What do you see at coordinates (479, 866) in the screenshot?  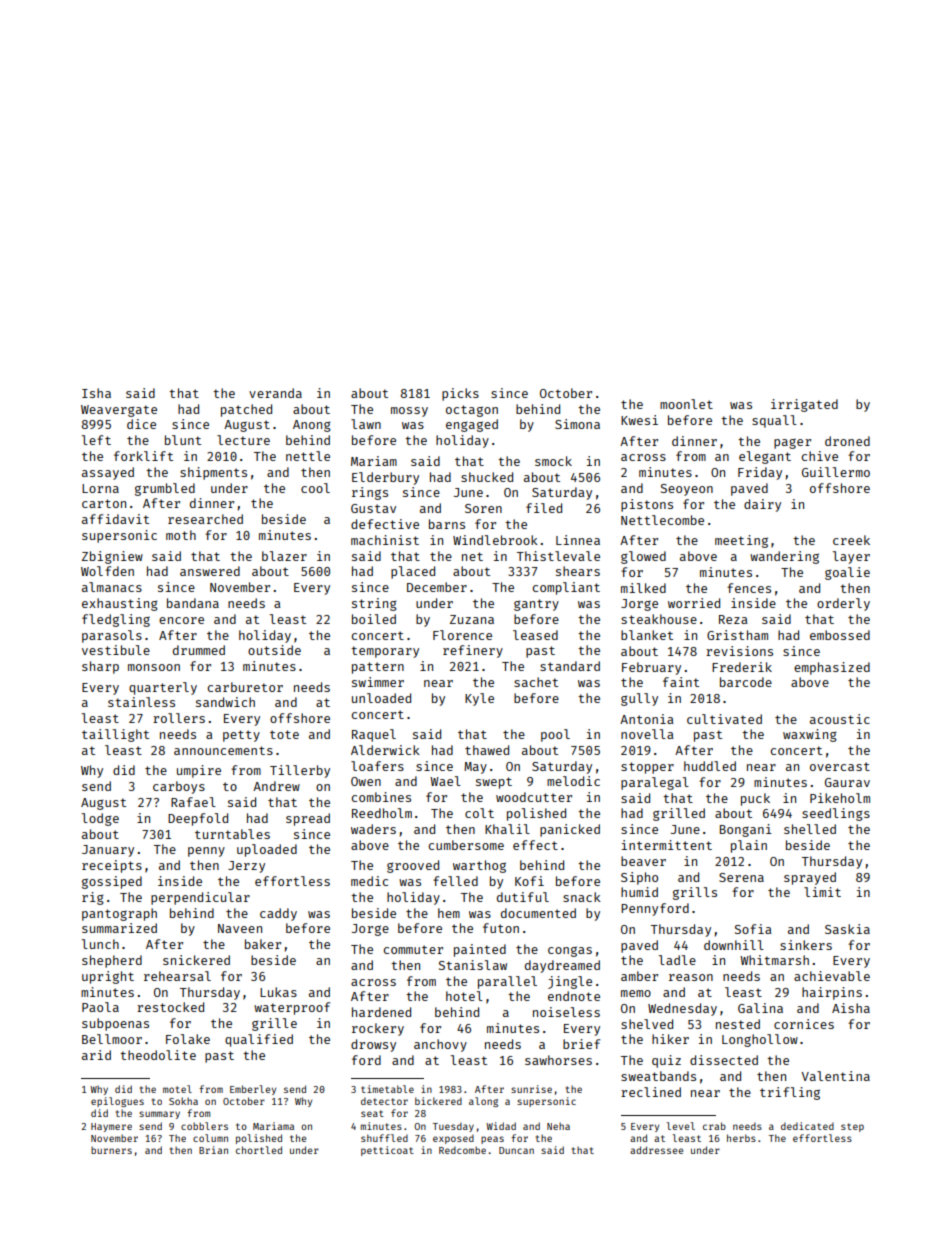 I see `warthog` at bounding box center [479, 866].
